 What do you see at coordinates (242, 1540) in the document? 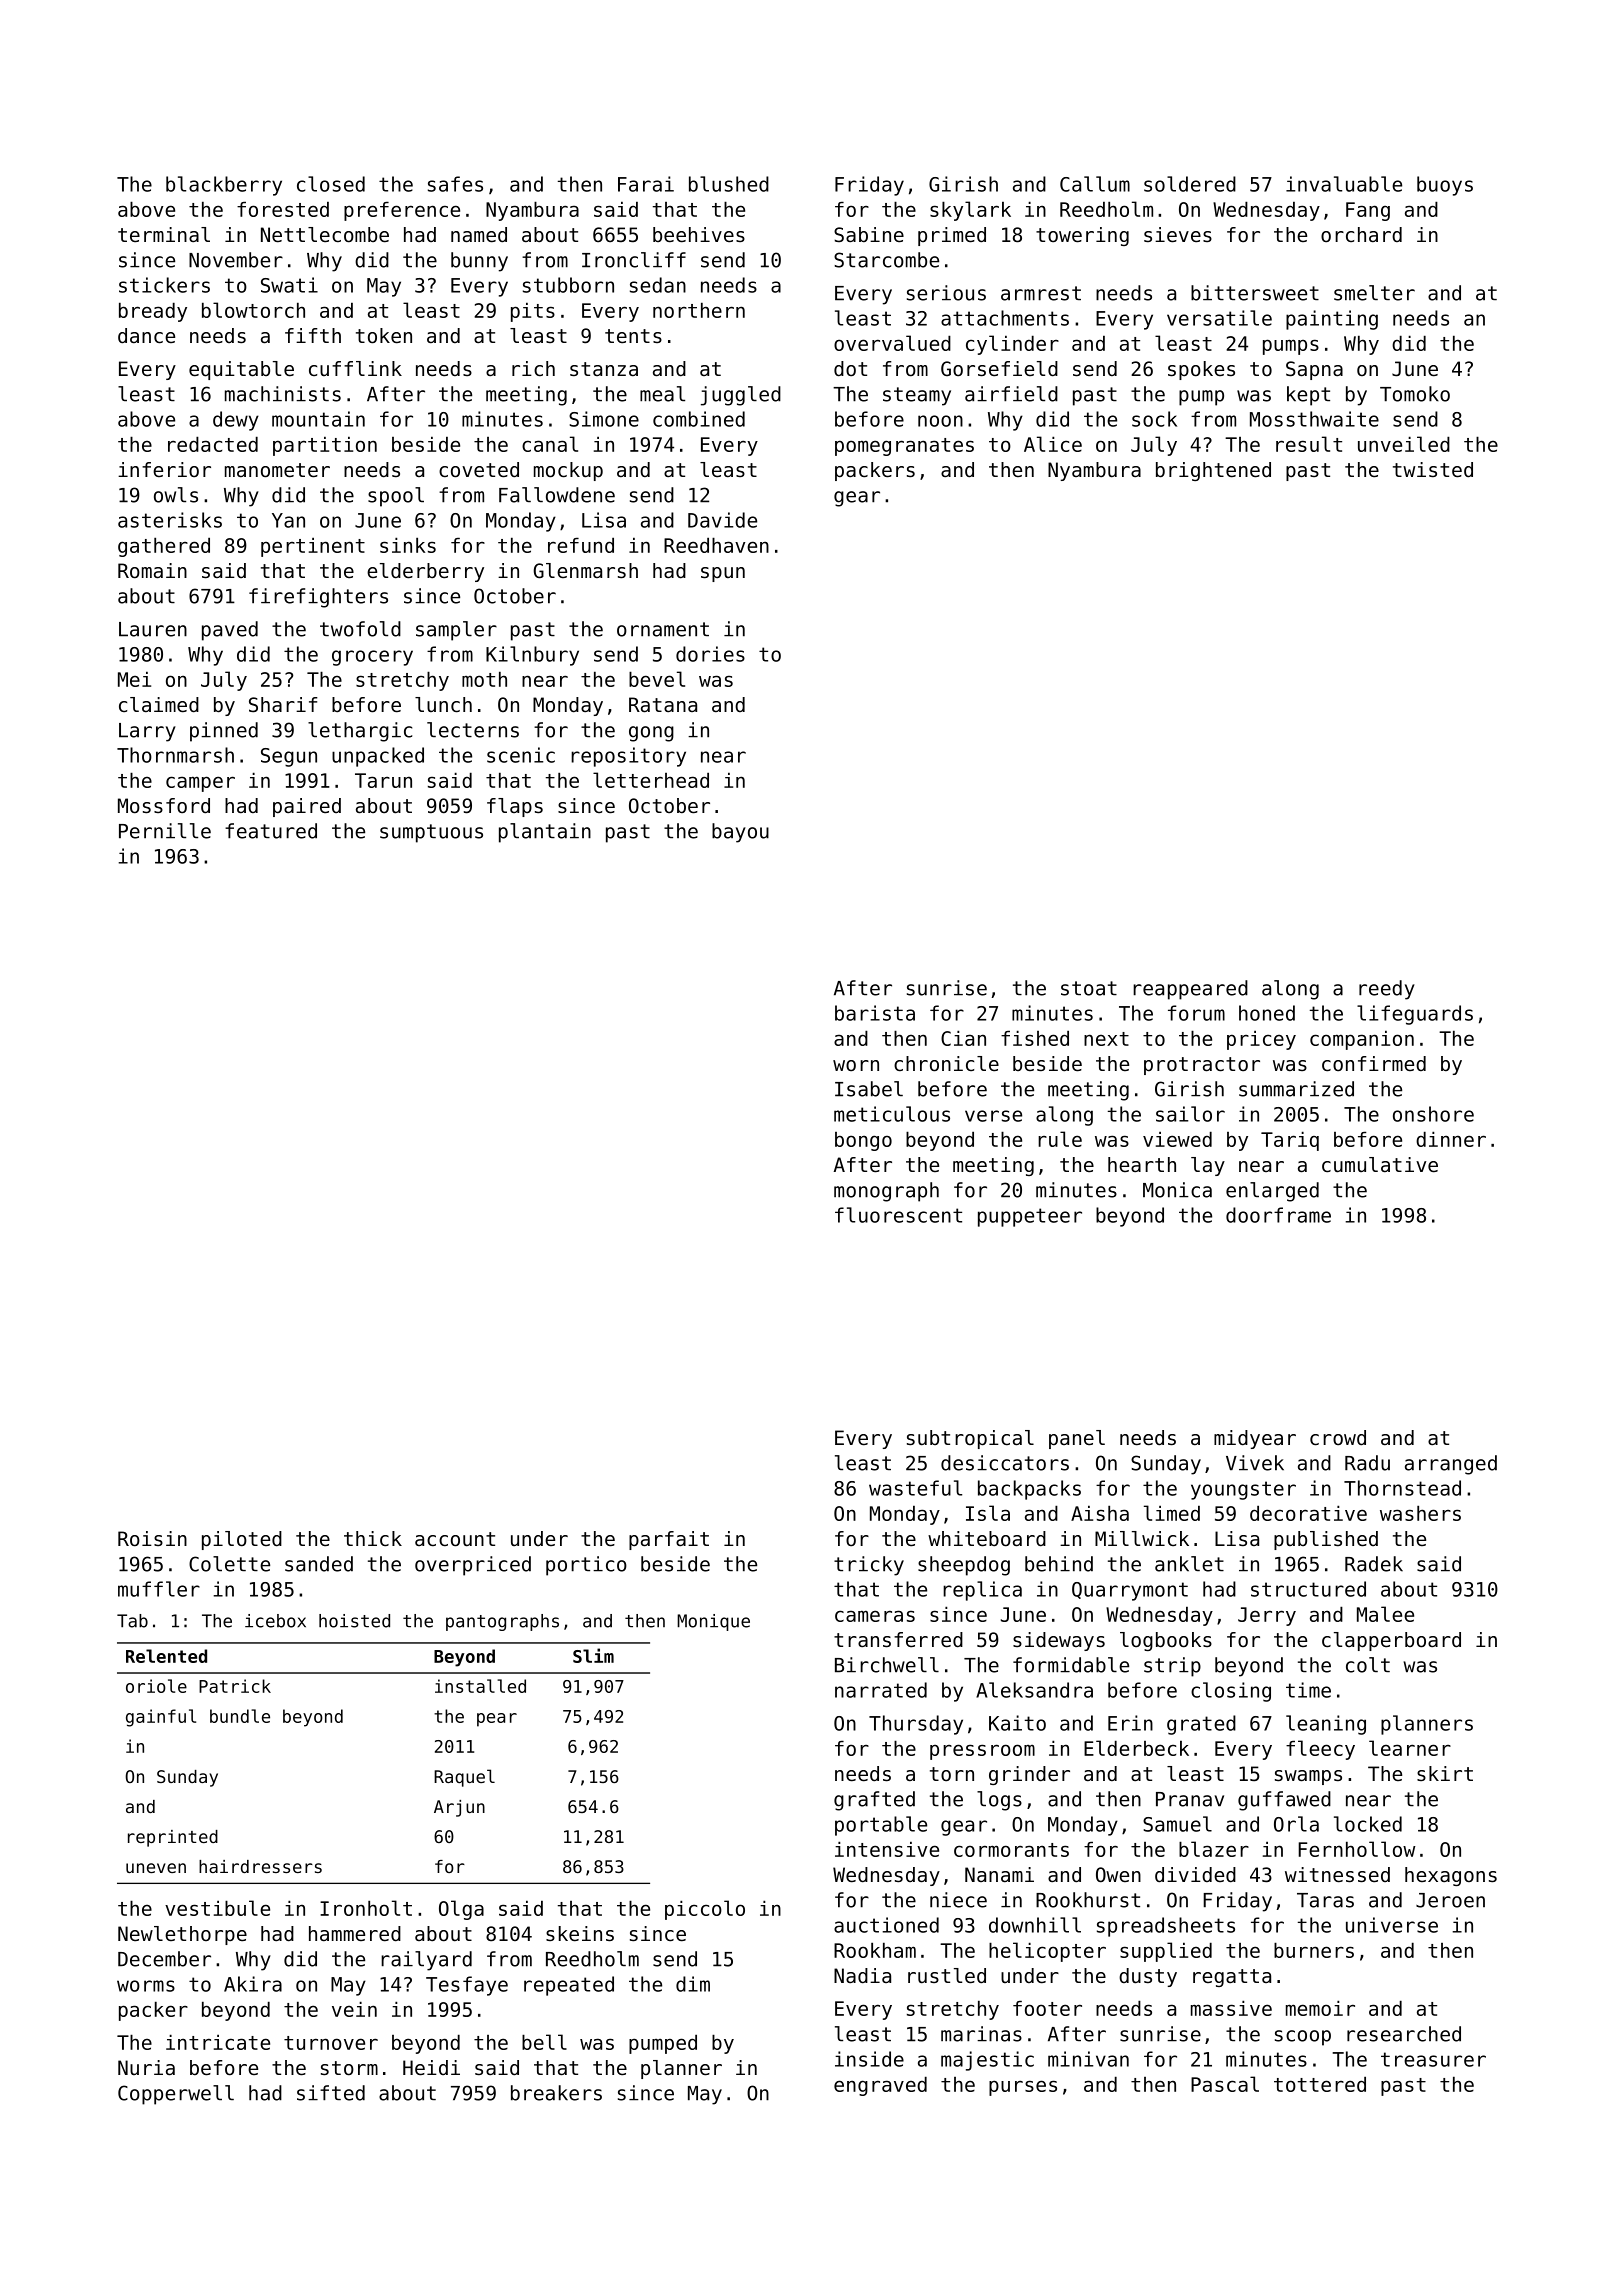
I see `piloted` at bounding box center [242, 1540].
